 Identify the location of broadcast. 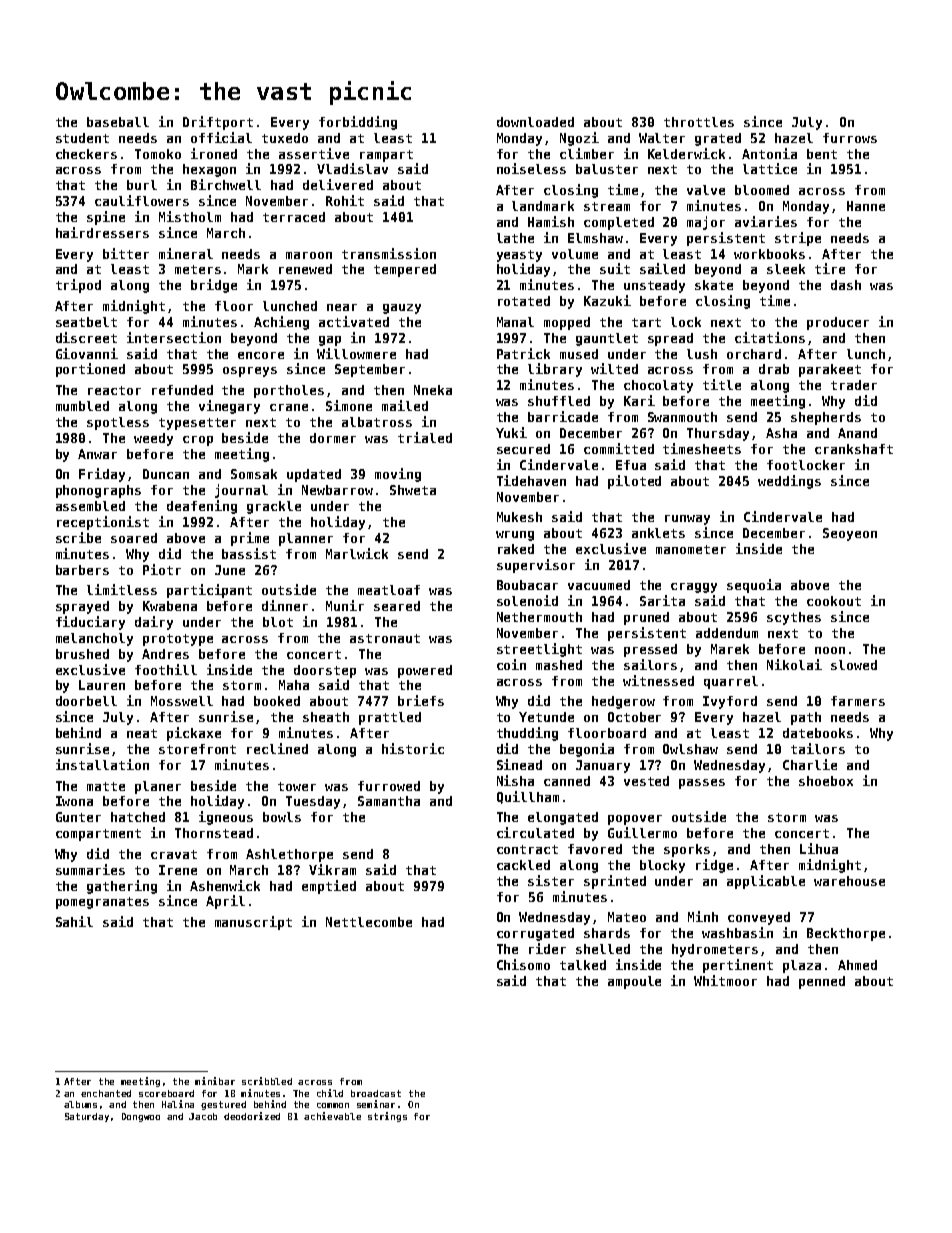
(376, 1093).
